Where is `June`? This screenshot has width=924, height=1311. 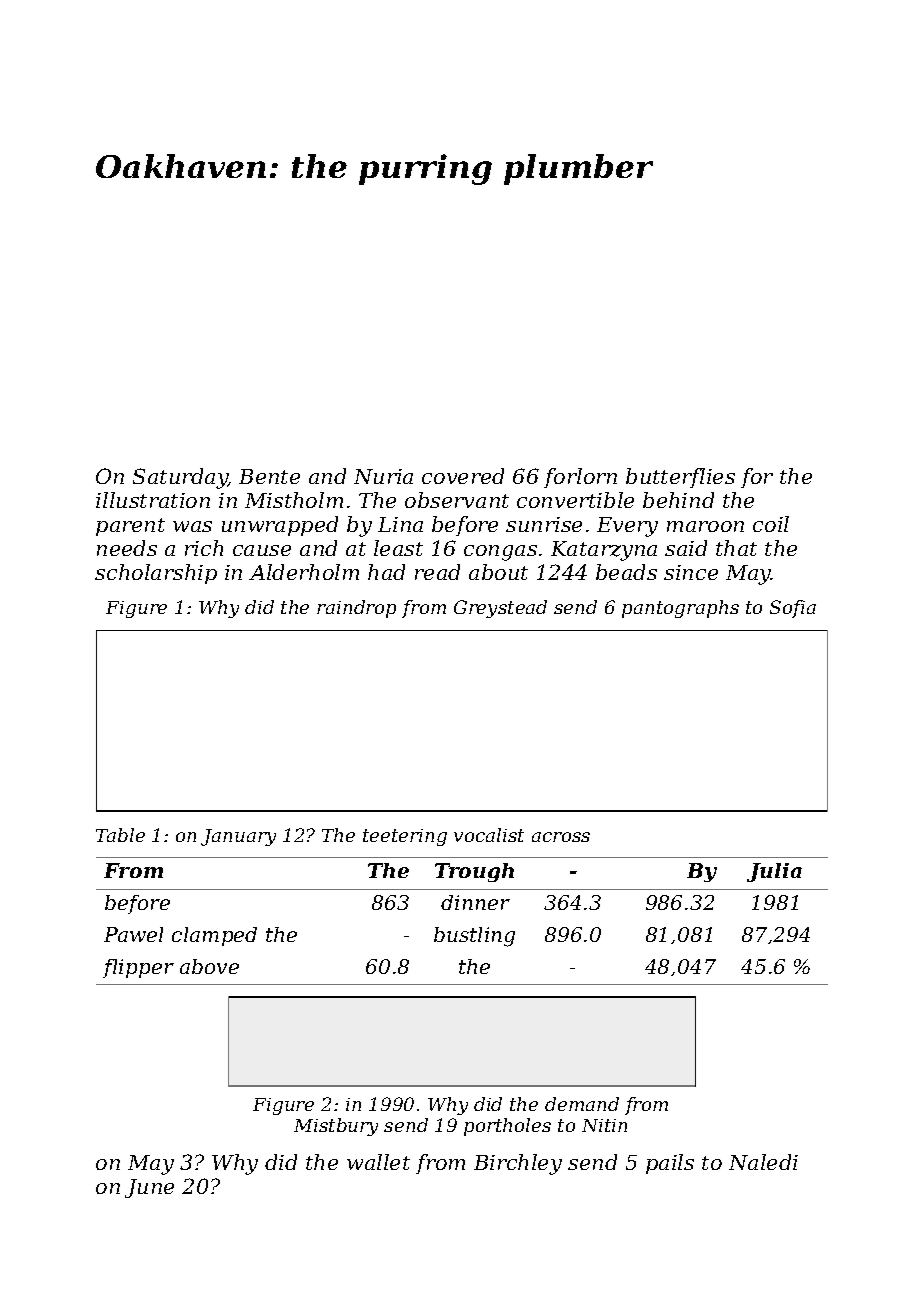
June is located at coordinates (149, 1188).
